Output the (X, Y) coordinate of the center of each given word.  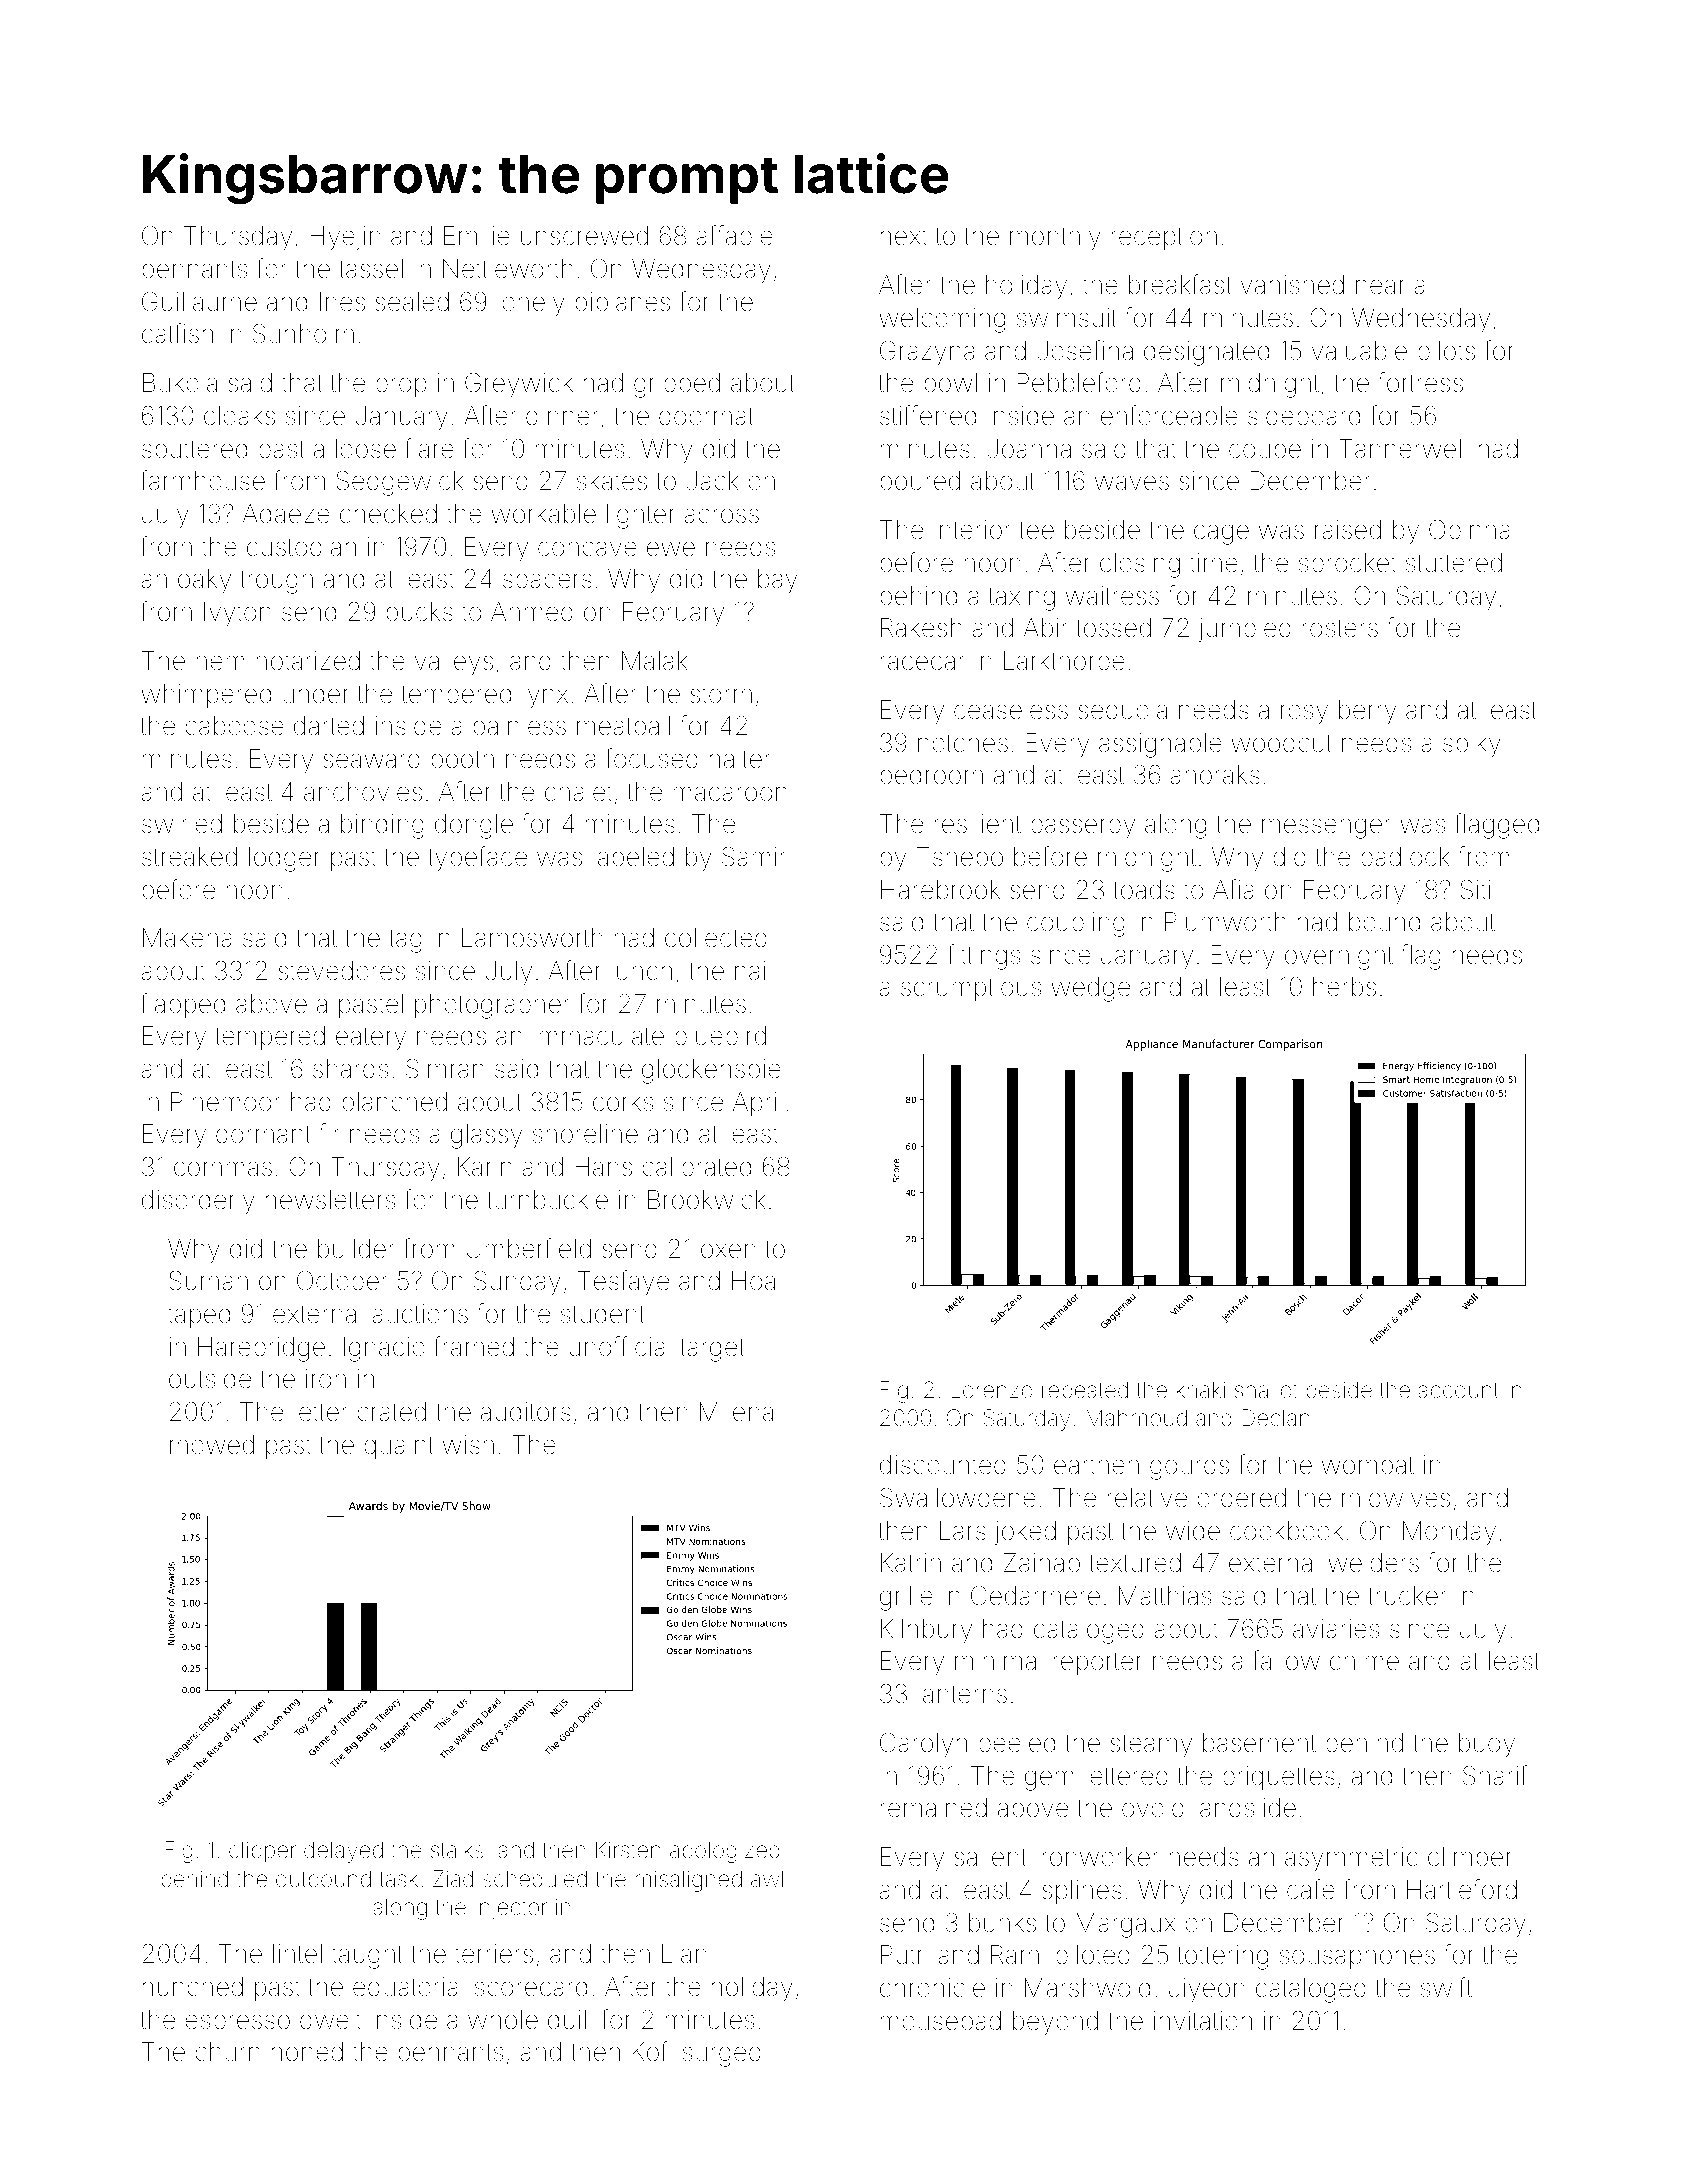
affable (734, 235)
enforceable (1169, 415)
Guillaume (199, 302)
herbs (1344, 987)
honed (307, 2052)
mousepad (941, 2023)
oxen (728, 1251)
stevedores (341, 971)
